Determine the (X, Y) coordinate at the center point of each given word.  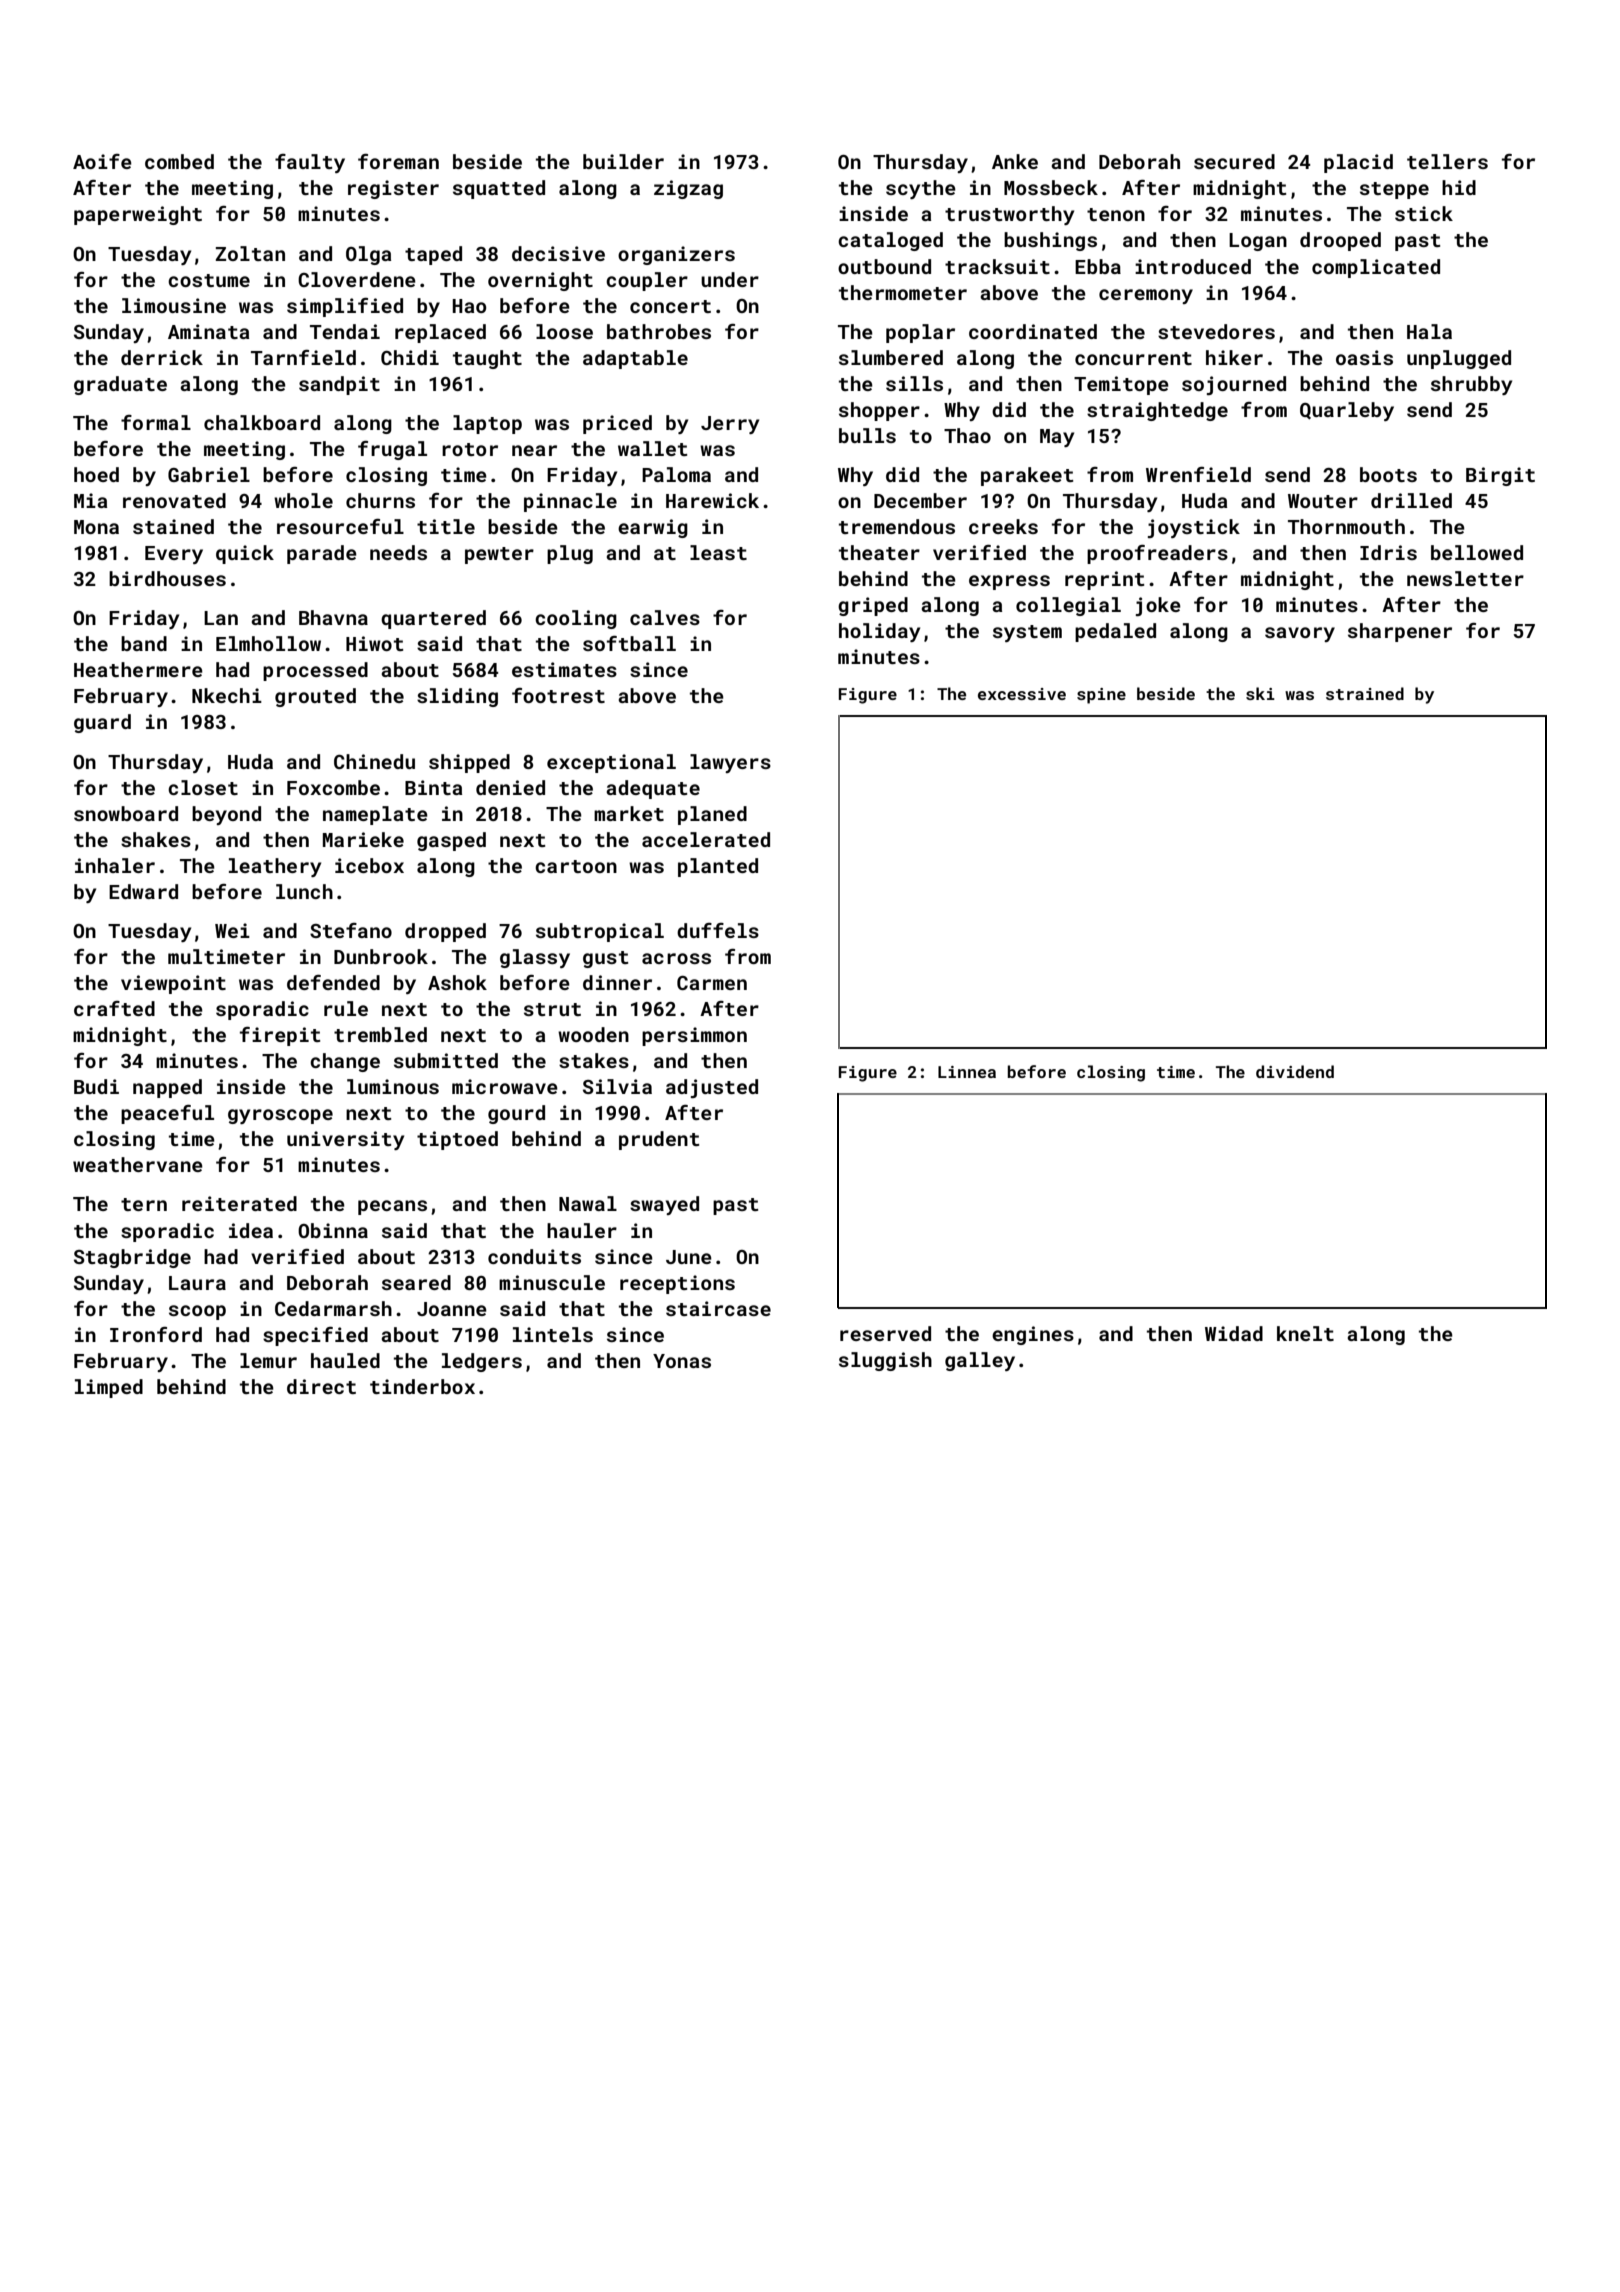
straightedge (1157, 411)
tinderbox (422, 1386)
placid (1358, 163)
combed (179, 161)
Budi (96, 1086)
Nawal (588, 1203)
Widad (1234, 1333)
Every (174, 555)
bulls (867, 435)
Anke (1015, 161)
